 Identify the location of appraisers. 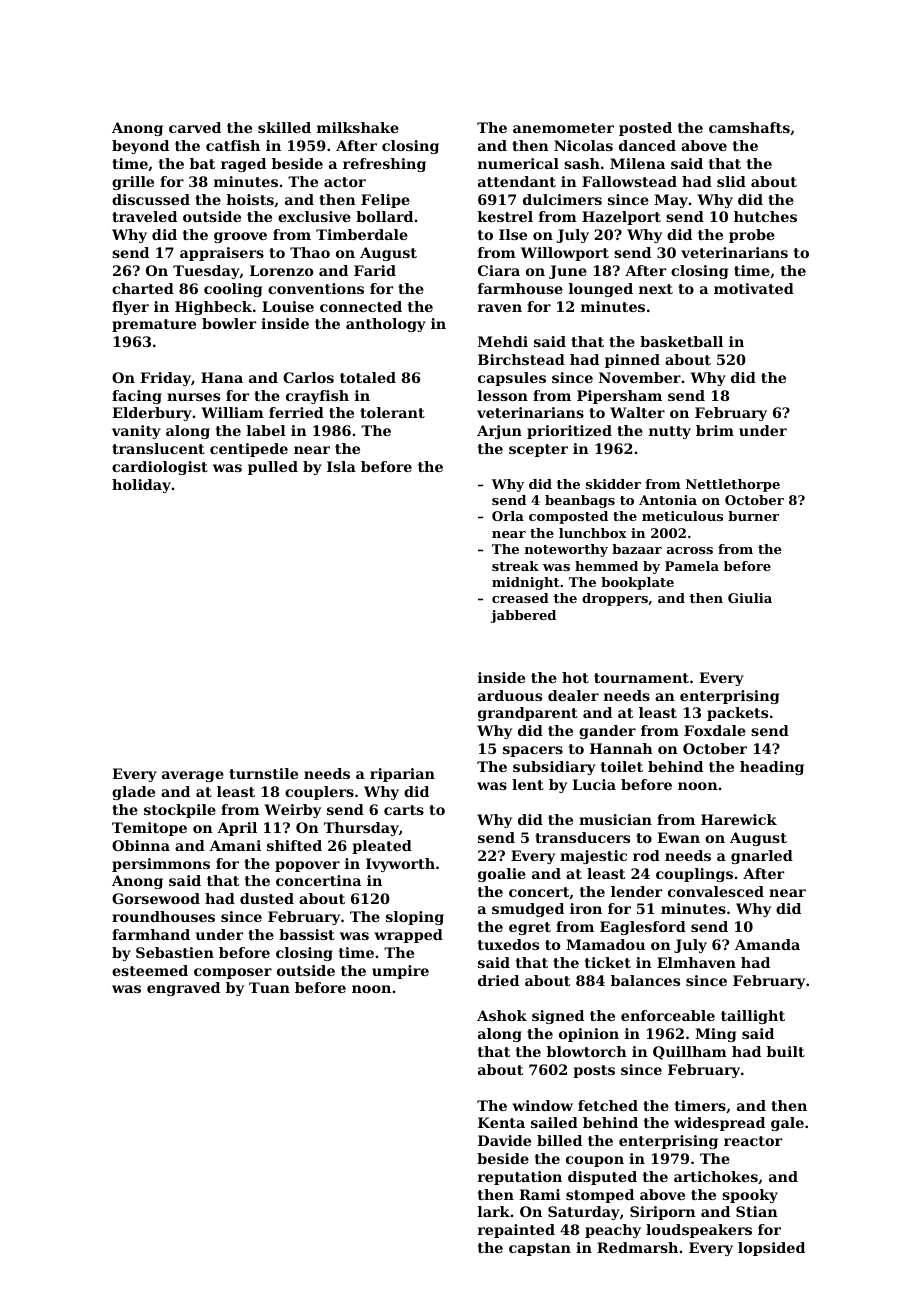
(222, 254).
